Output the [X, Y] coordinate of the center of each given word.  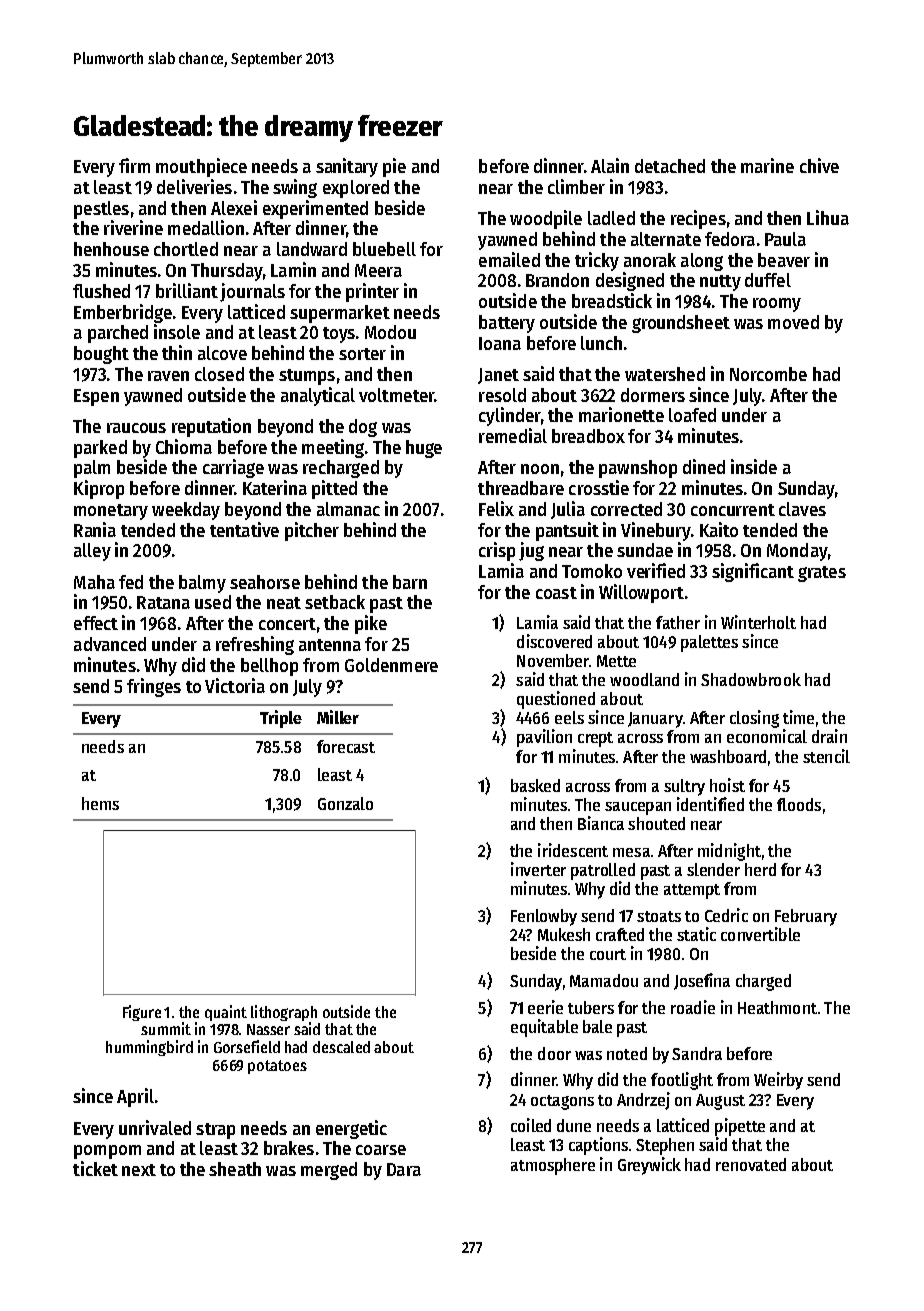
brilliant [187, 290]
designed [630, 281]
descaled [341, 1047]
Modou [390, 332]
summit [166, 1028]
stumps [307, 377]
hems [100, 803]
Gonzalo [345, 803]
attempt [692, 891]
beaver [784, 260]
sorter [362, 354]
